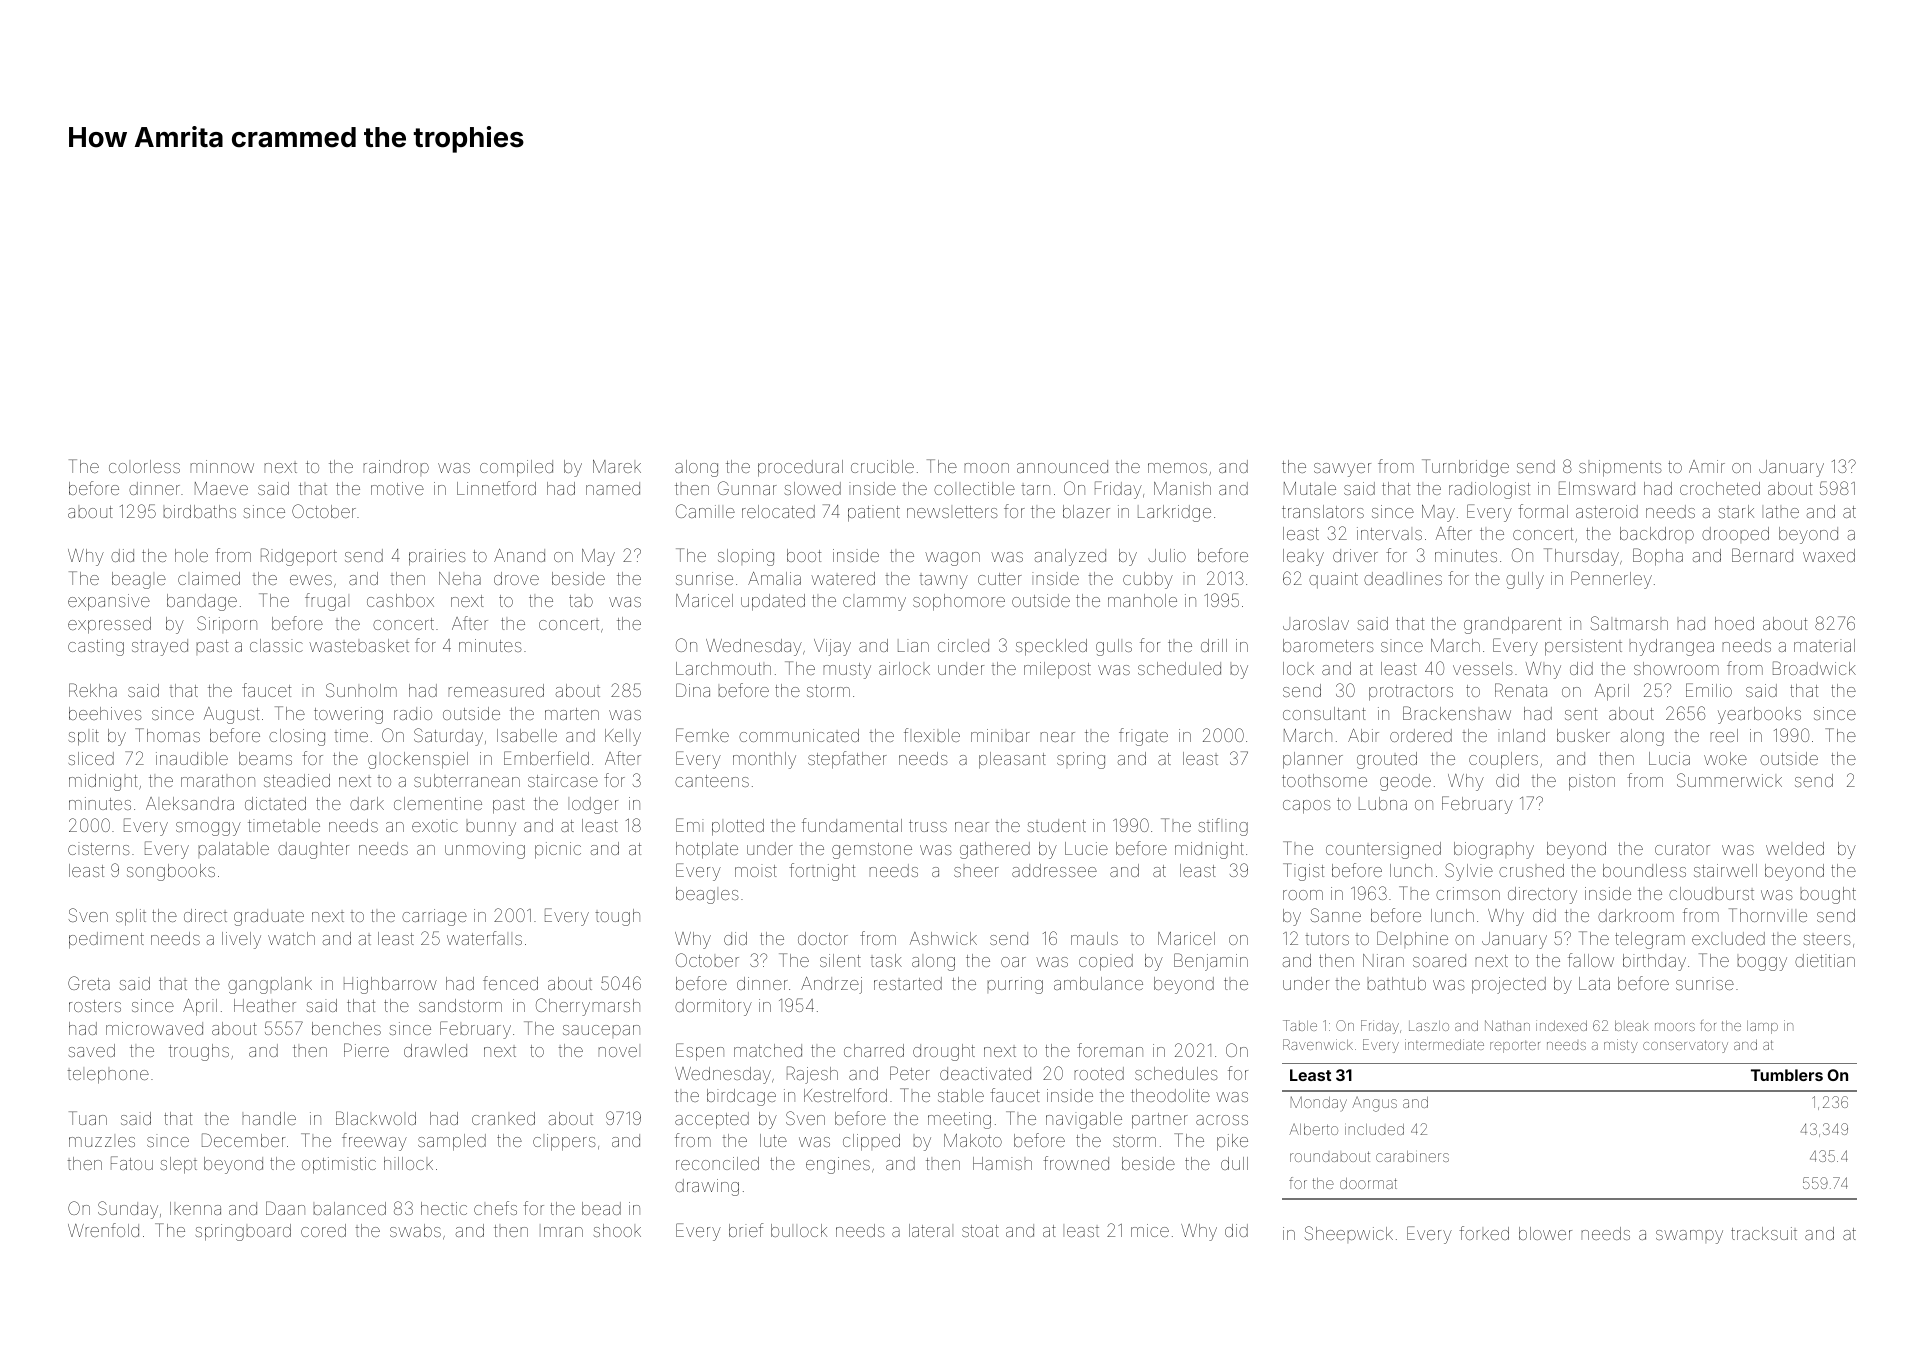 This document has height=1361, width=1924. I want to click on lamp, so click(1762, 1027).
